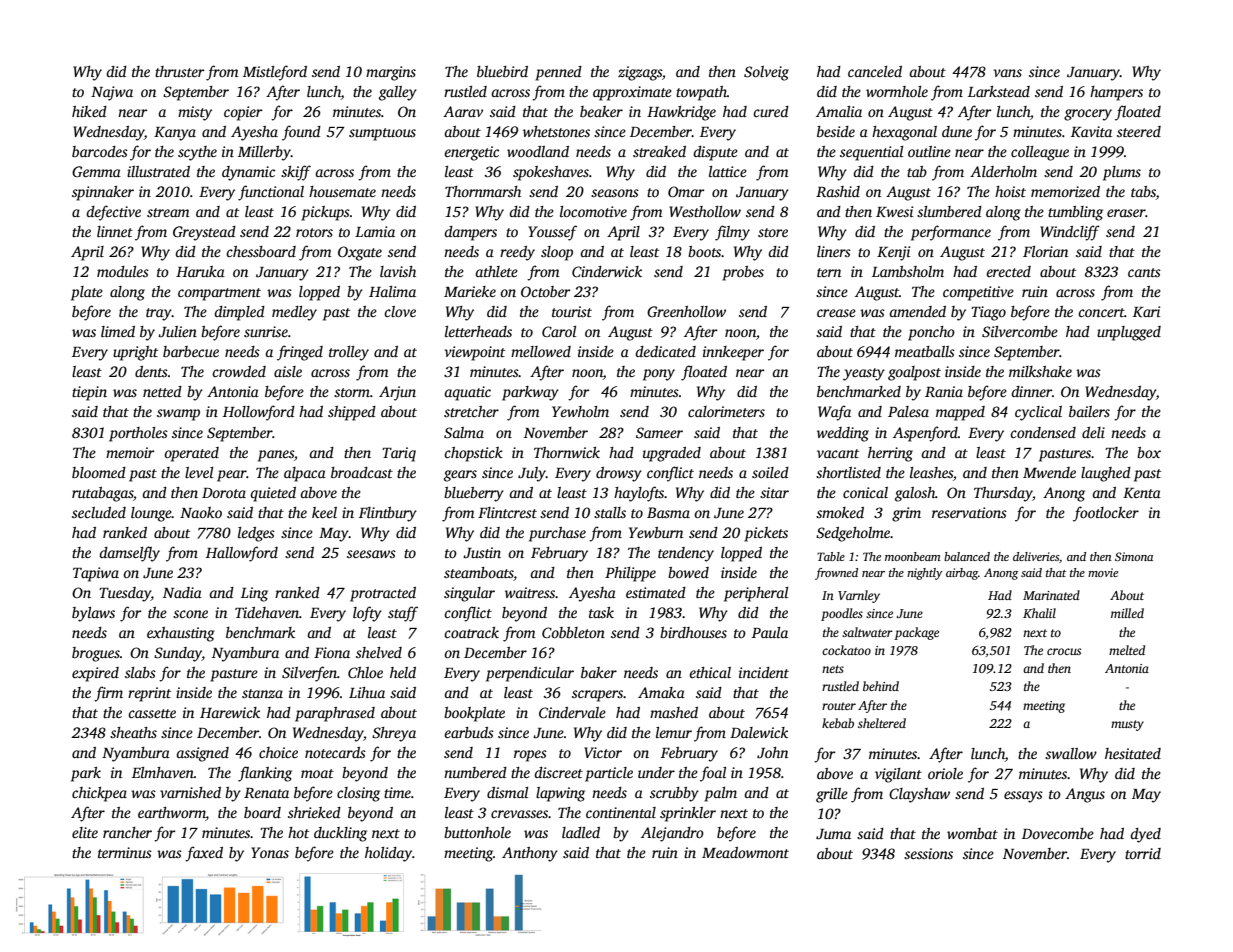 This screenshot has height=952, width=1233. Describe the element at coordinates (352, 413) in the screenshot. I see `shipped` at that location.
